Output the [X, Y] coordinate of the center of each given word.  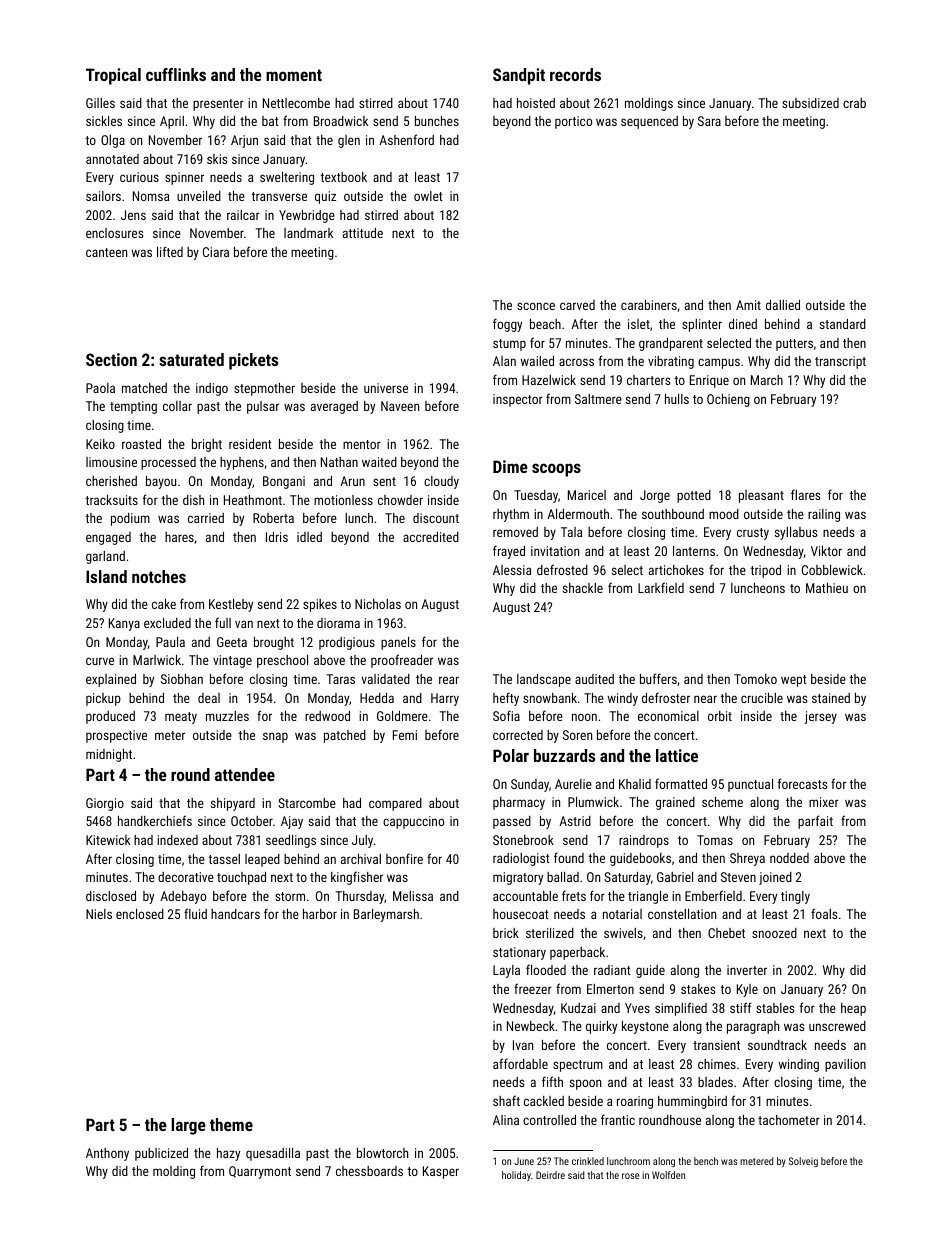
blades [715, 1082]
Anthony [107, 1154]
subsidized [810, 103]
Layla [506, 971]
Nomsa [151, 196]
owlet [428, 196]
